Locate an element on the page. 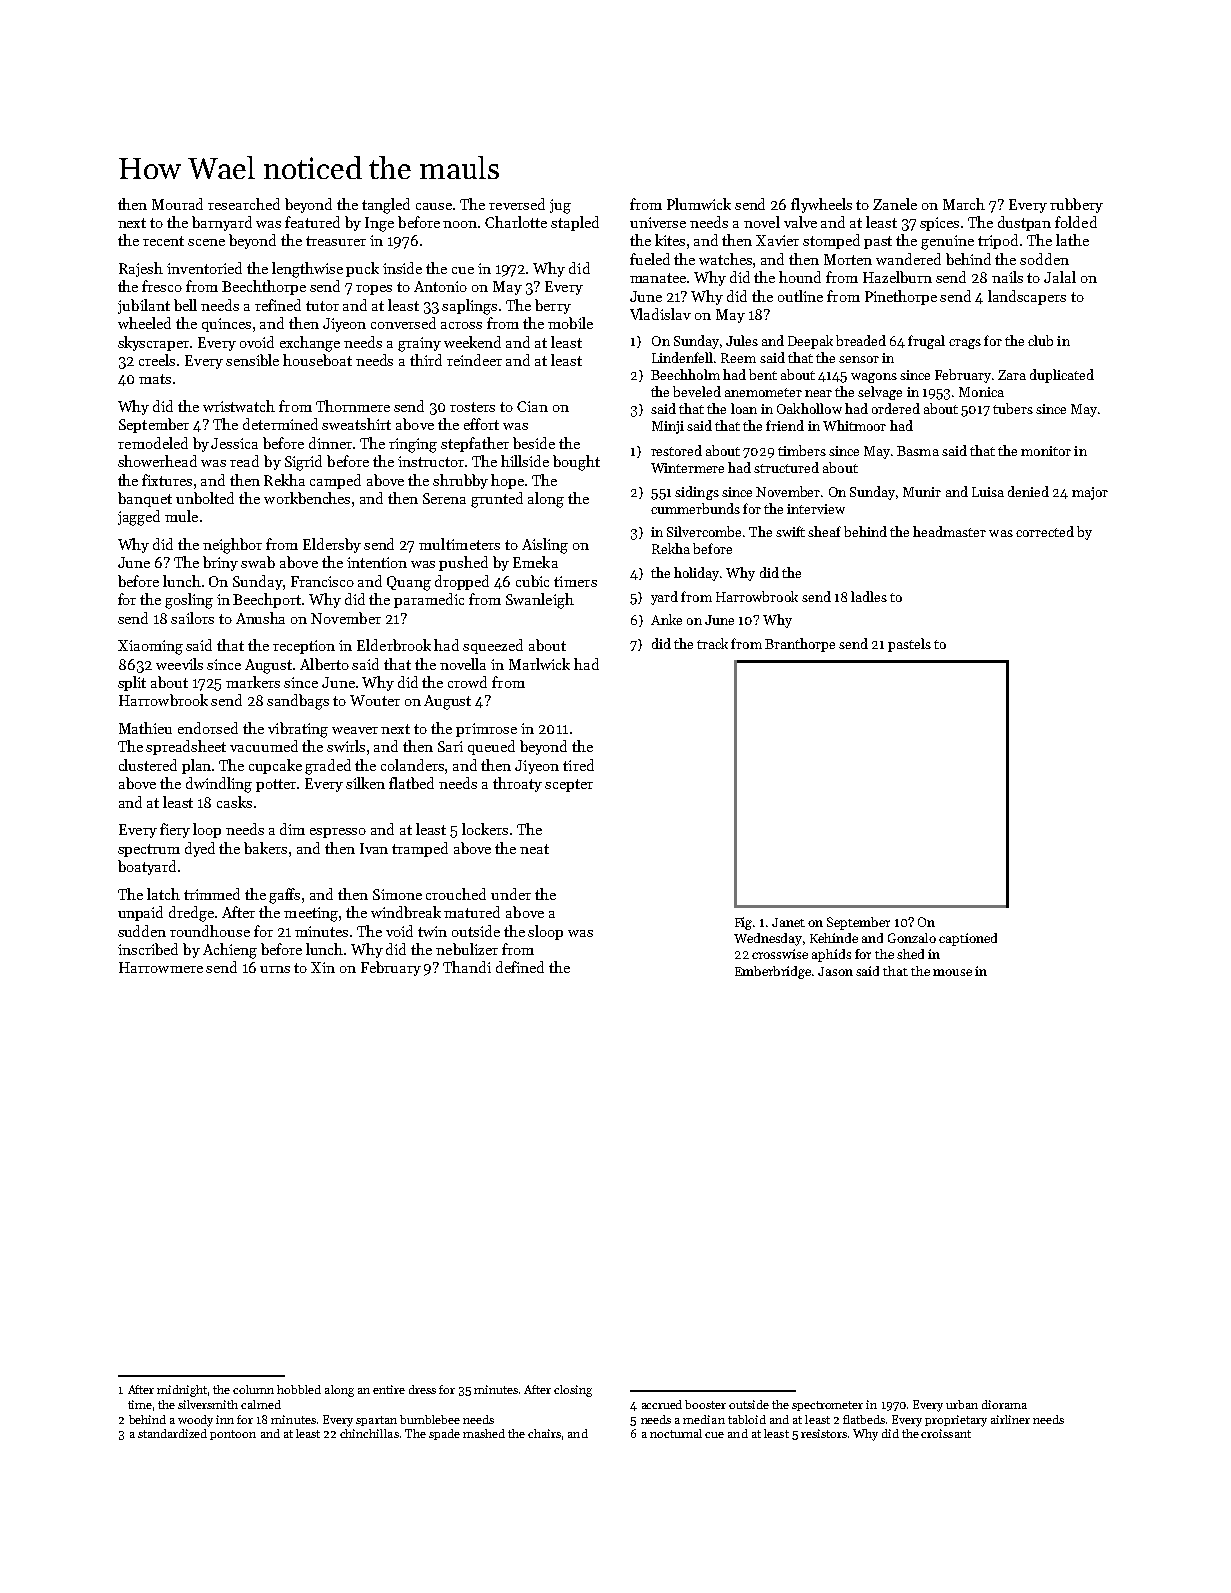  Plumwick is located at coordinates (699, 204).
